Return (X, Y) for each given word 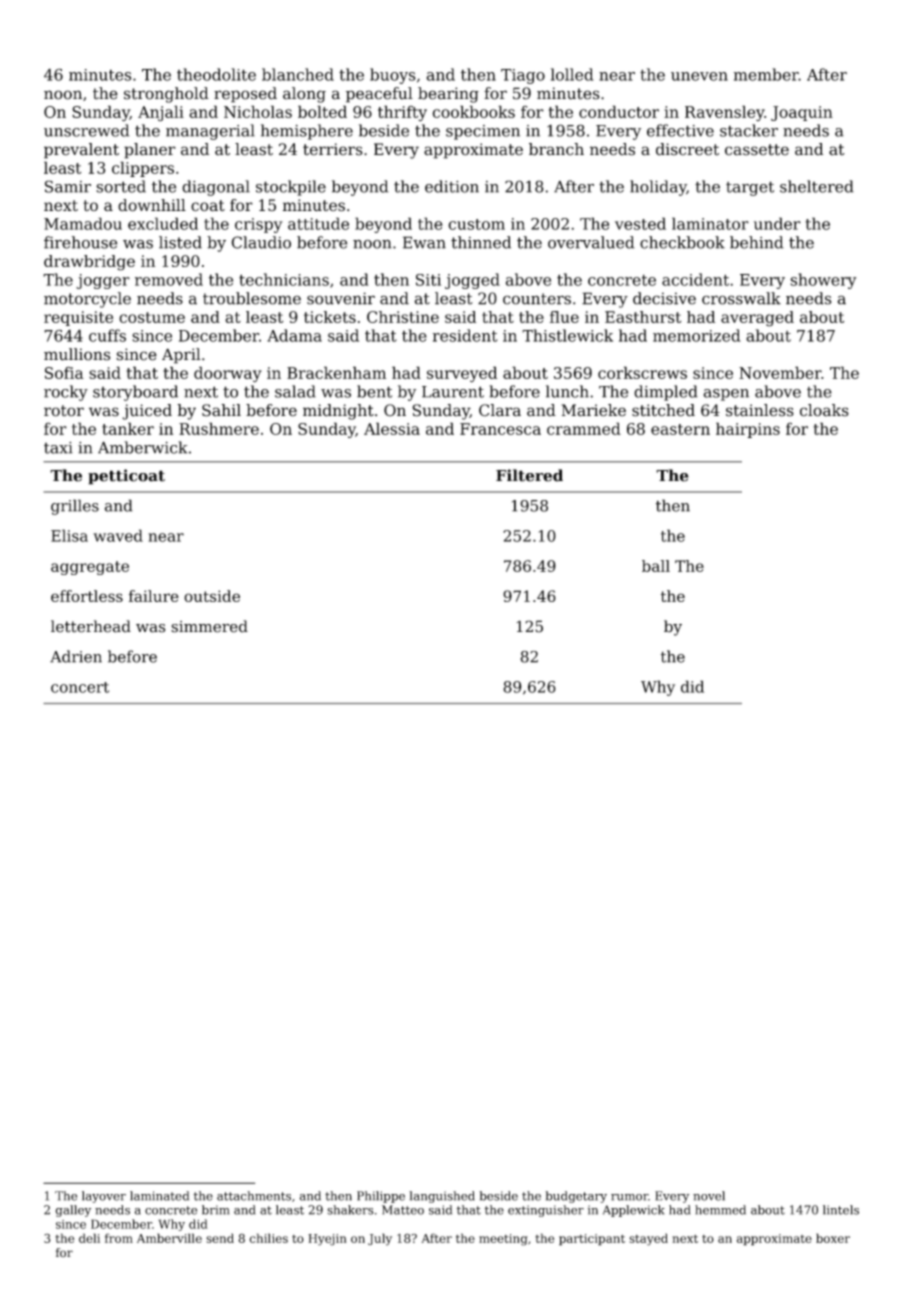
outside (212, 596)
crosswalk (741, 298)
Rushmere (219, 428)
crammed (584, 428)
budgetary (576, 1197)
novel (709, 1196)
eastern (680, 429)
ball (656, 566)
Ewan (424, 242)
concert (80, 687)
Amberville (169, 1238)
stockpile (291, 188)
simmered (209, 626)
